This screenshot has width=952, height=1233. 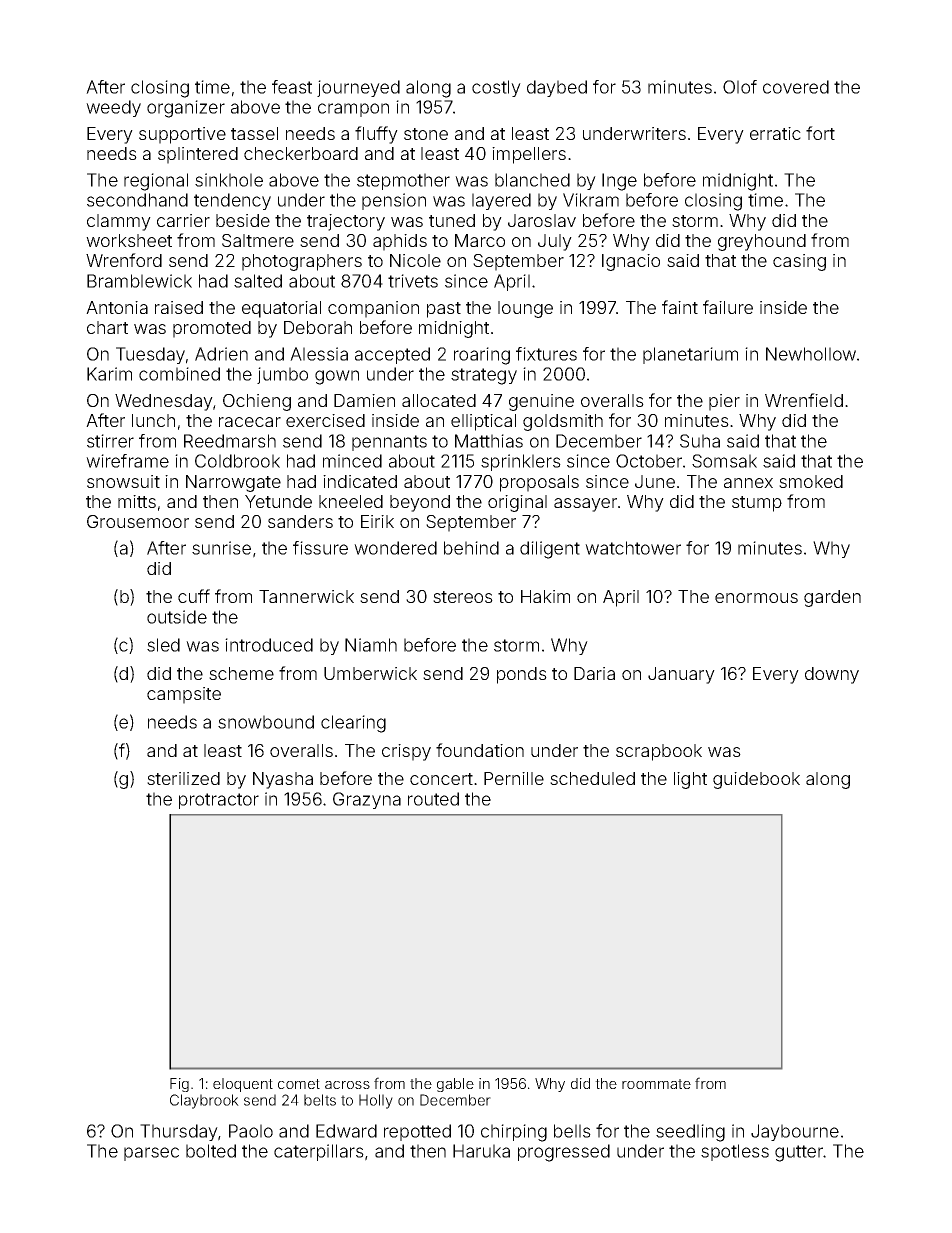 I want to click on Grazyna, so click(x=367, y=800).
